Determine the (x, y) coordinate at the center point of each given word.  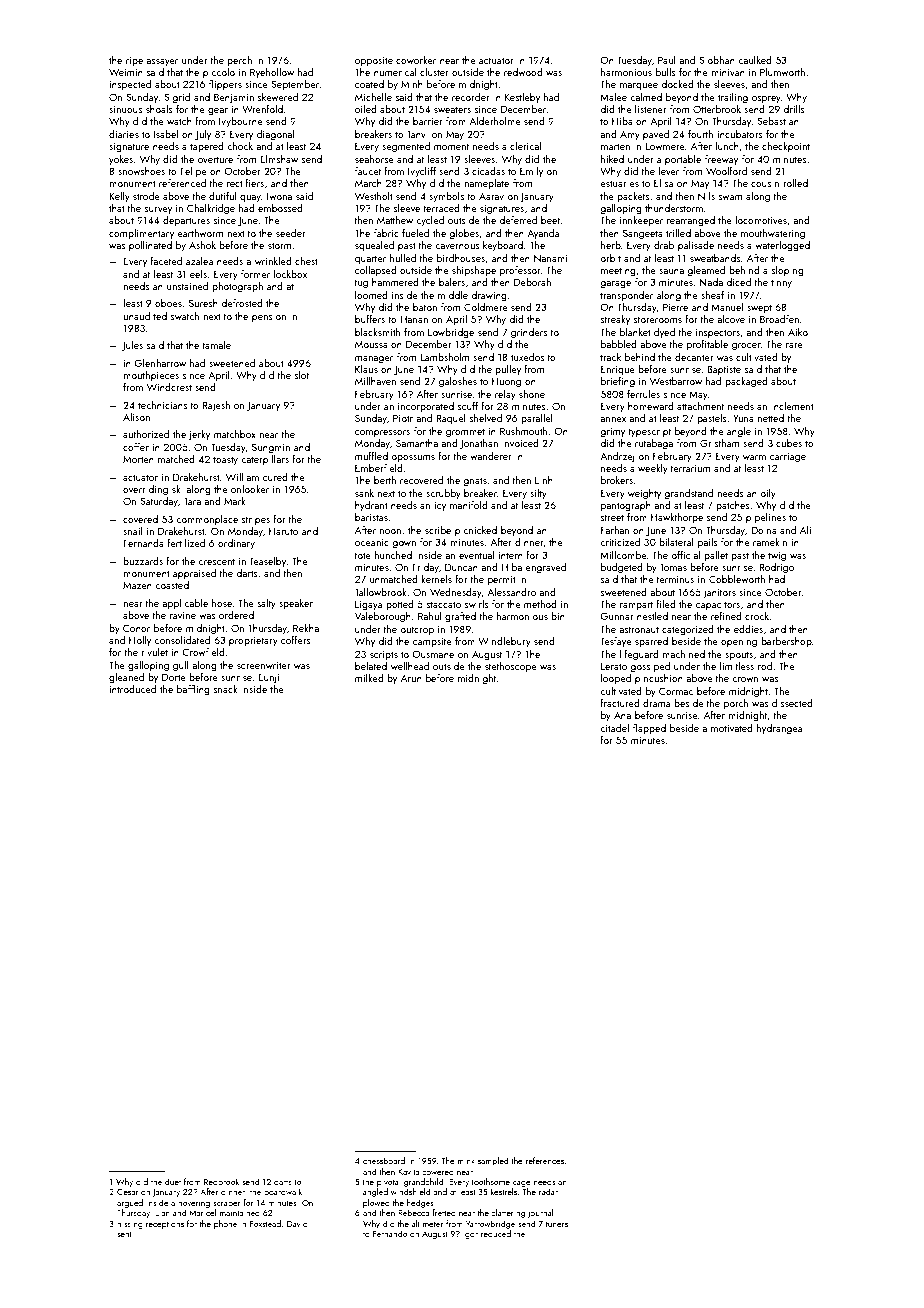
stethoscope (511, 667)
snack (226, 689)
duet (173, 1181)
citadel (614, 728)
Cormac (676, 691)
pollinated (150, 246)
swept (759, 308)
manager (374, 360)
